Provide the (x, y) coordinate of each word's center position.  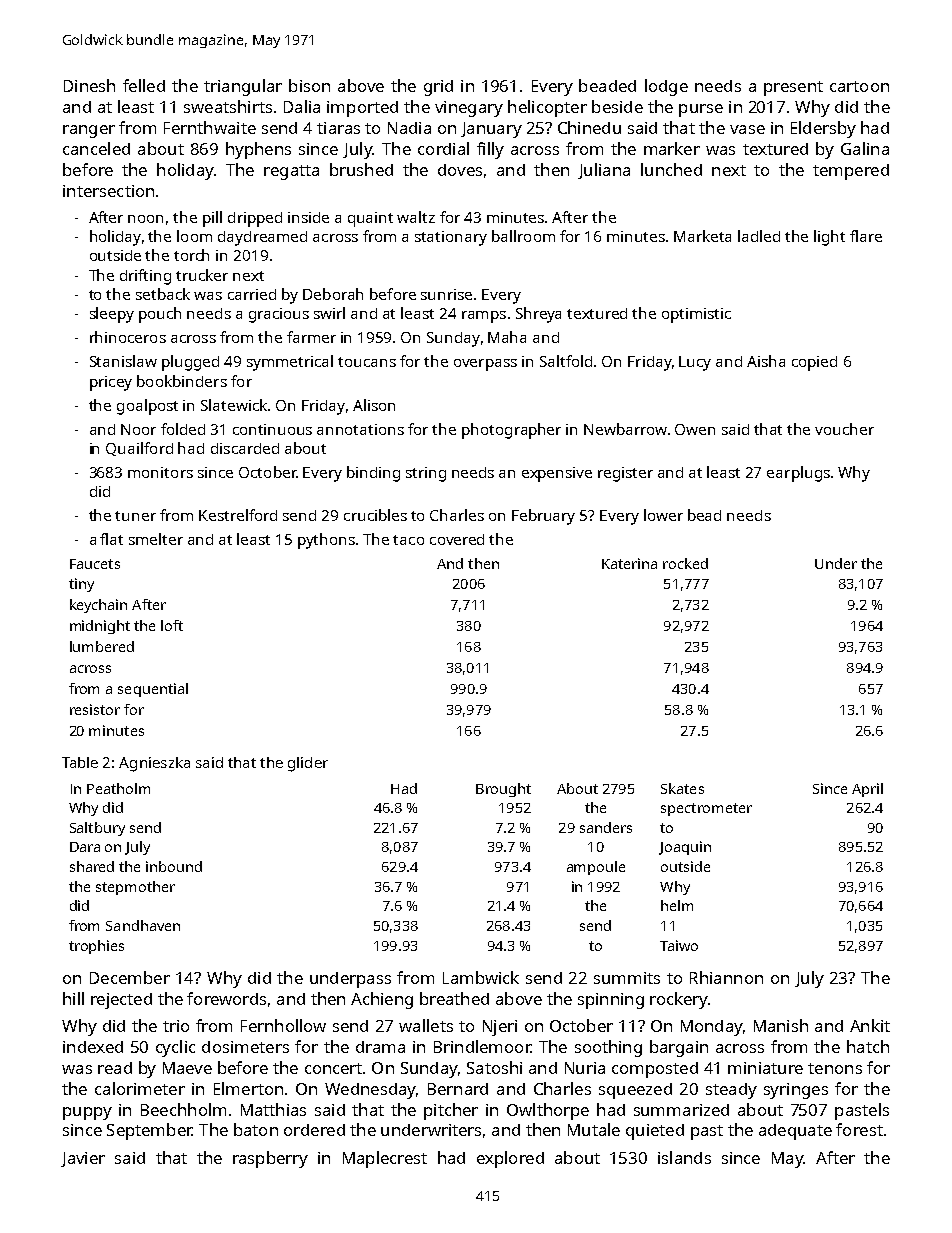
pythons (326, 541)
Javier (83, 1159)
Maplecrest (385, 1159)
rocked (685, 563)
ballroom (523, 236)
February (543, 517)
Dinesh (89, 85)
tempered (851, 172)
